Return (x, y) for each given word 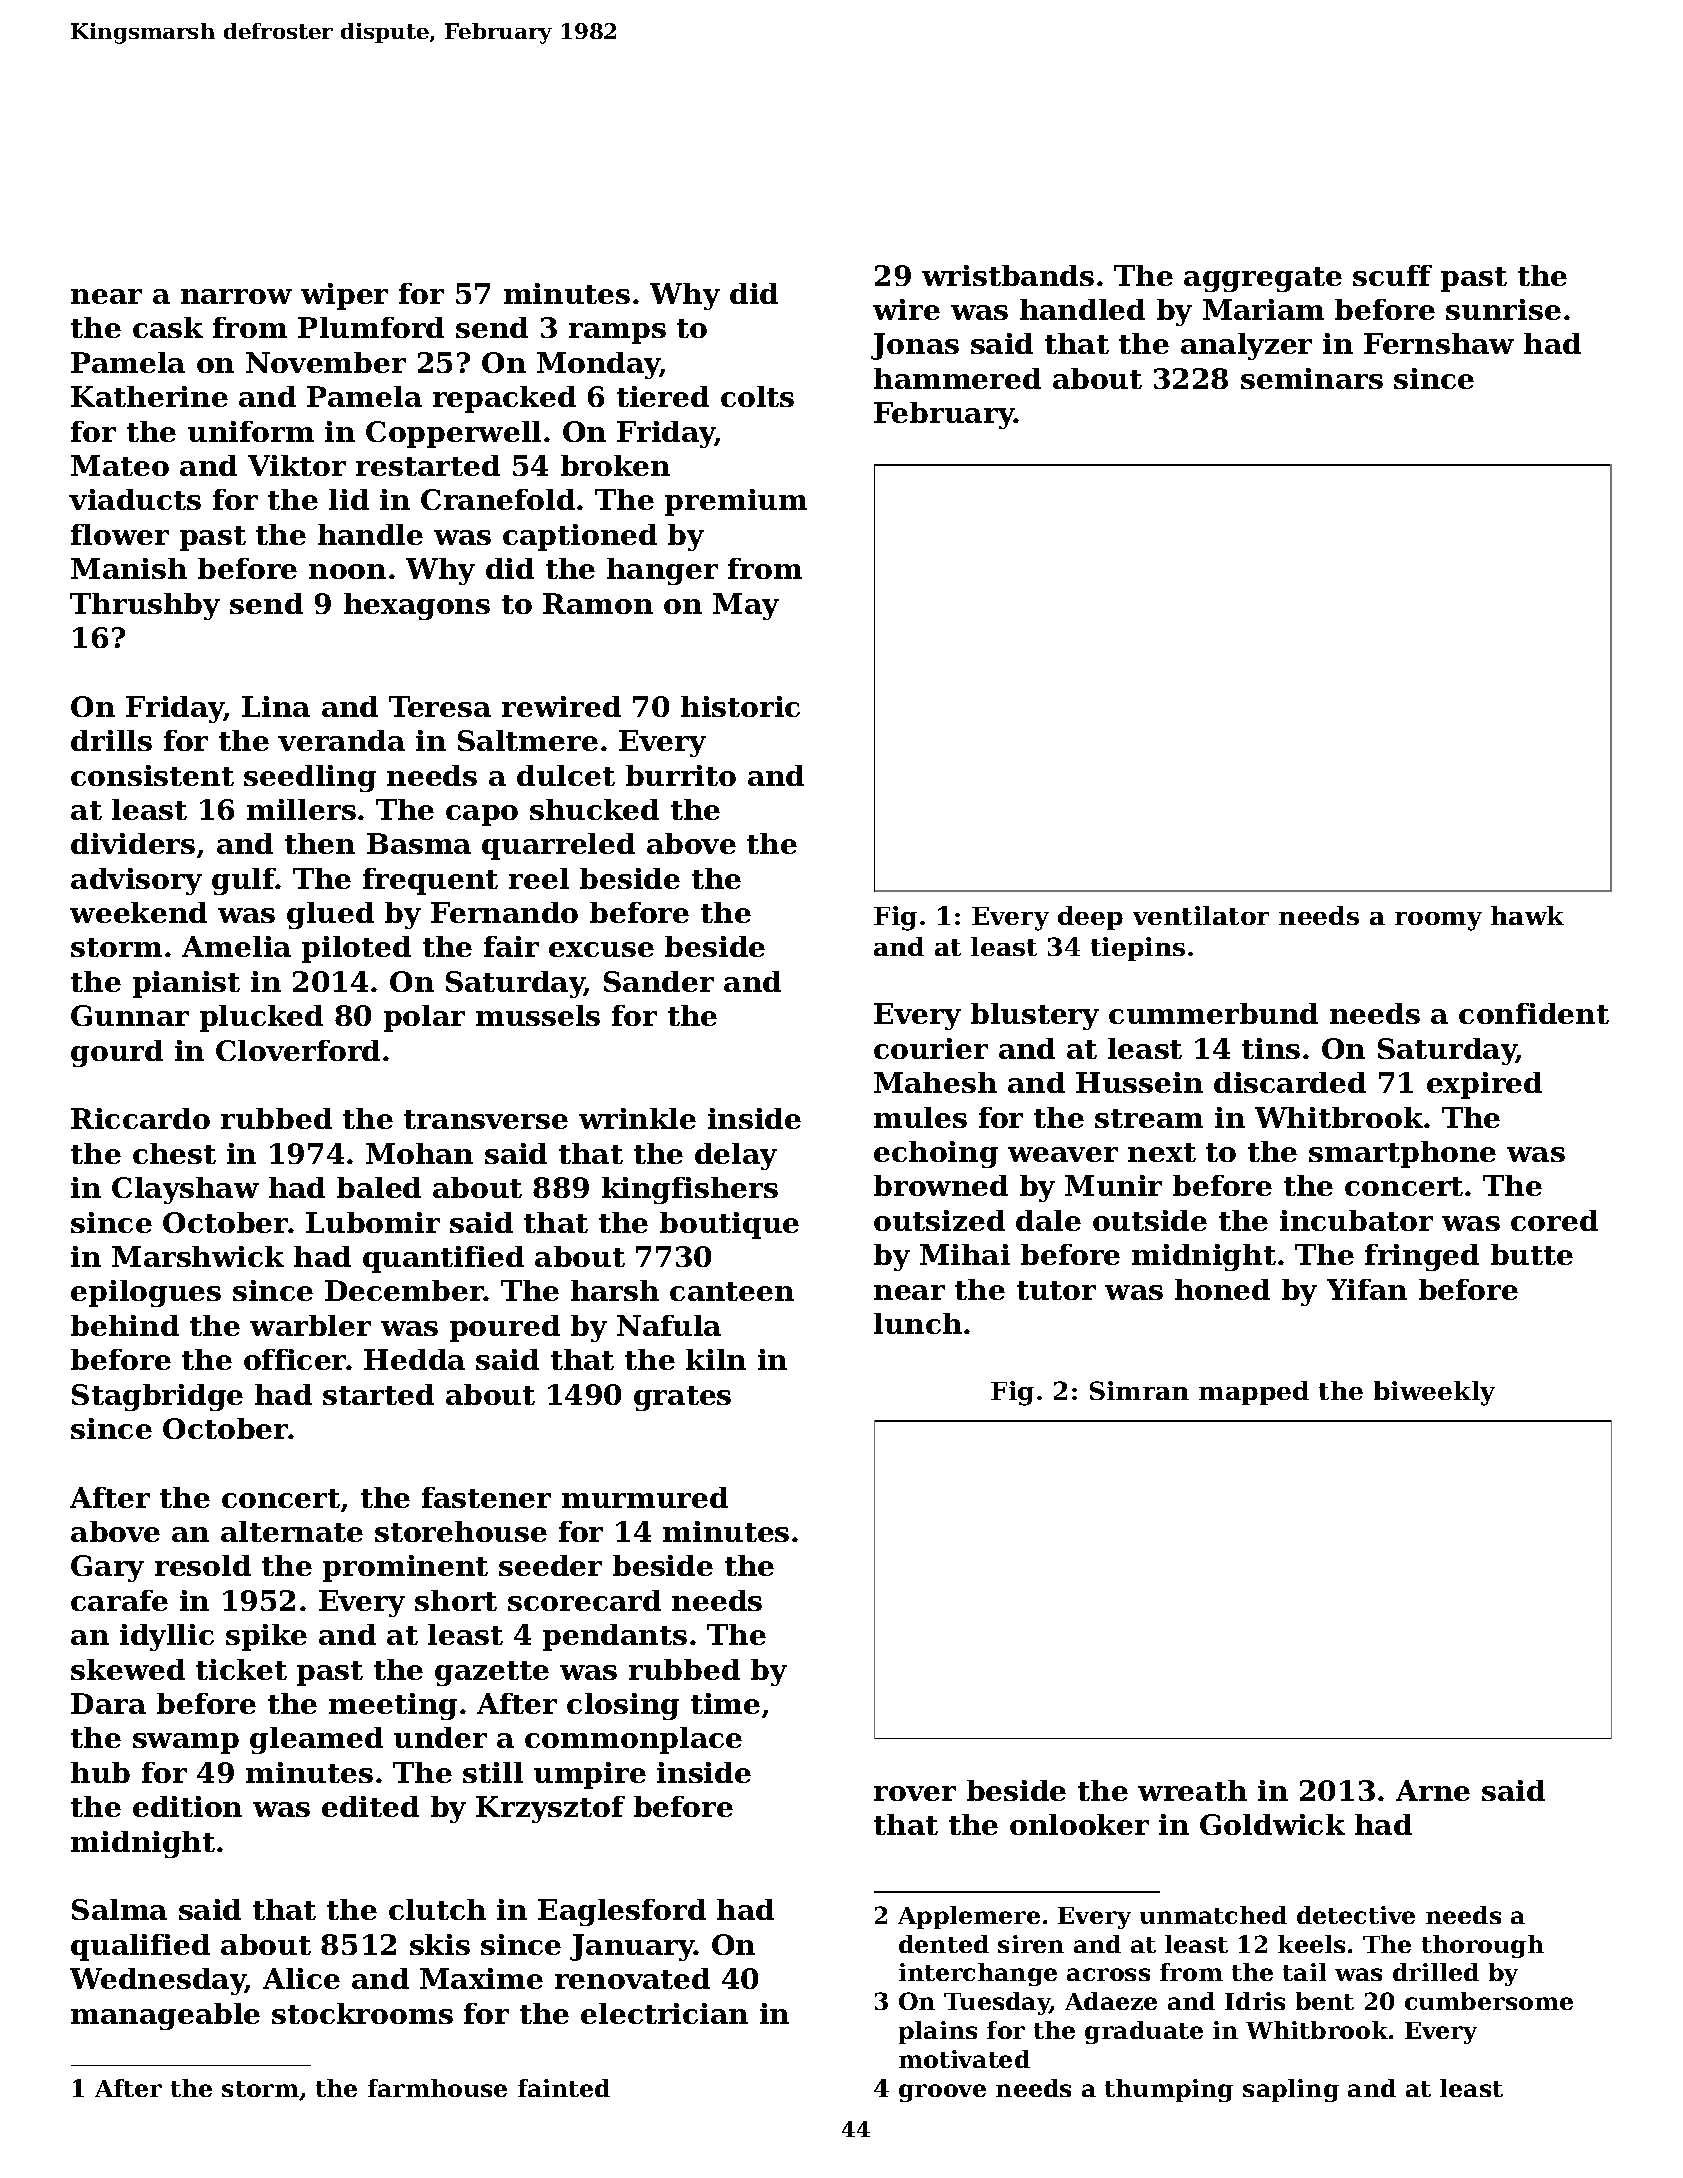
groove (942, 2093)
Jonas (915, 346)
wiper (344, 296)
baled (379, 1187)
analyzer (1246, 346)
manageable (165, 2016)
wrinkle (637, 1118)
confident (1534, 1013)
